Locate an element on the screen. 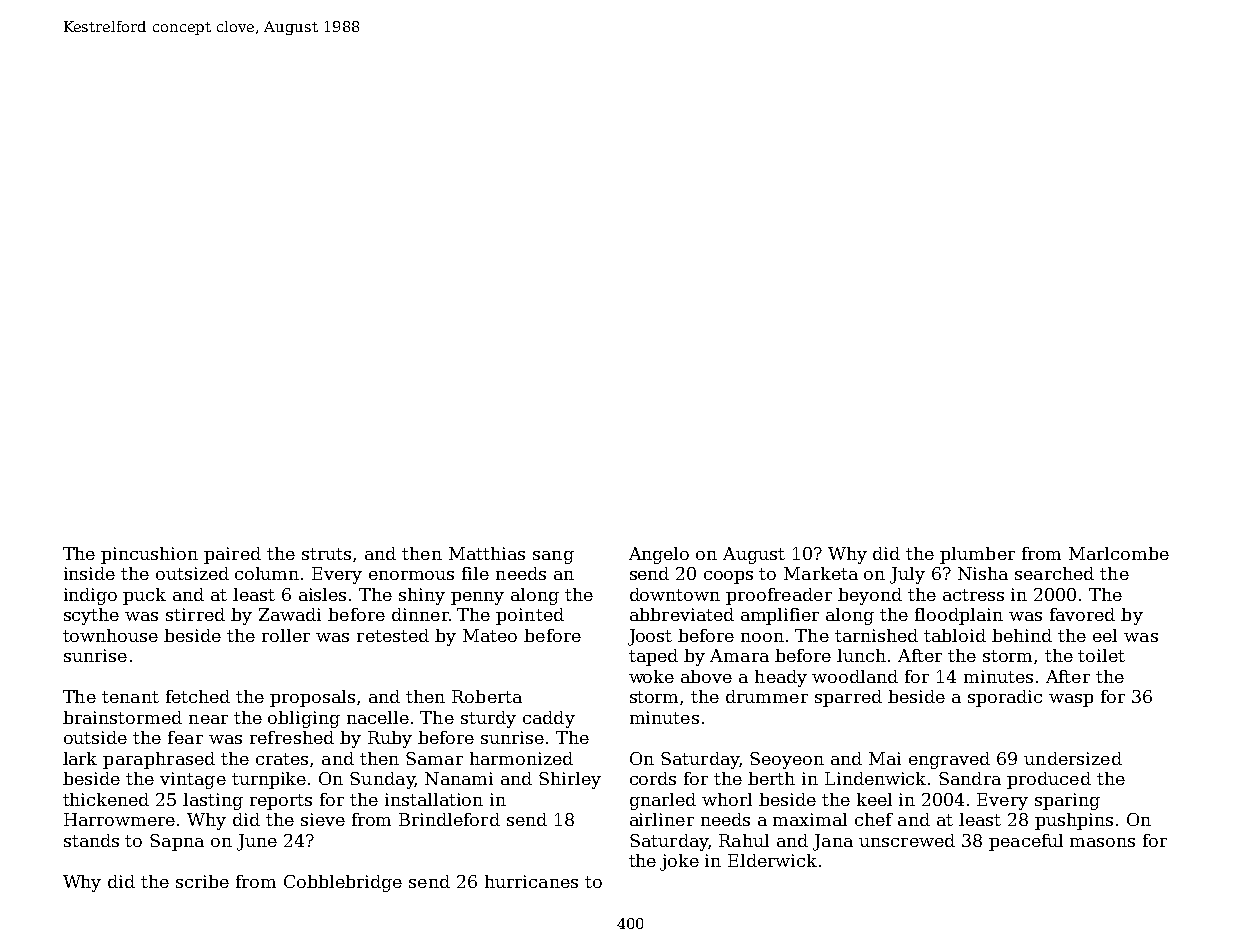  Harrowmere is located at coordinates (119, 819).
